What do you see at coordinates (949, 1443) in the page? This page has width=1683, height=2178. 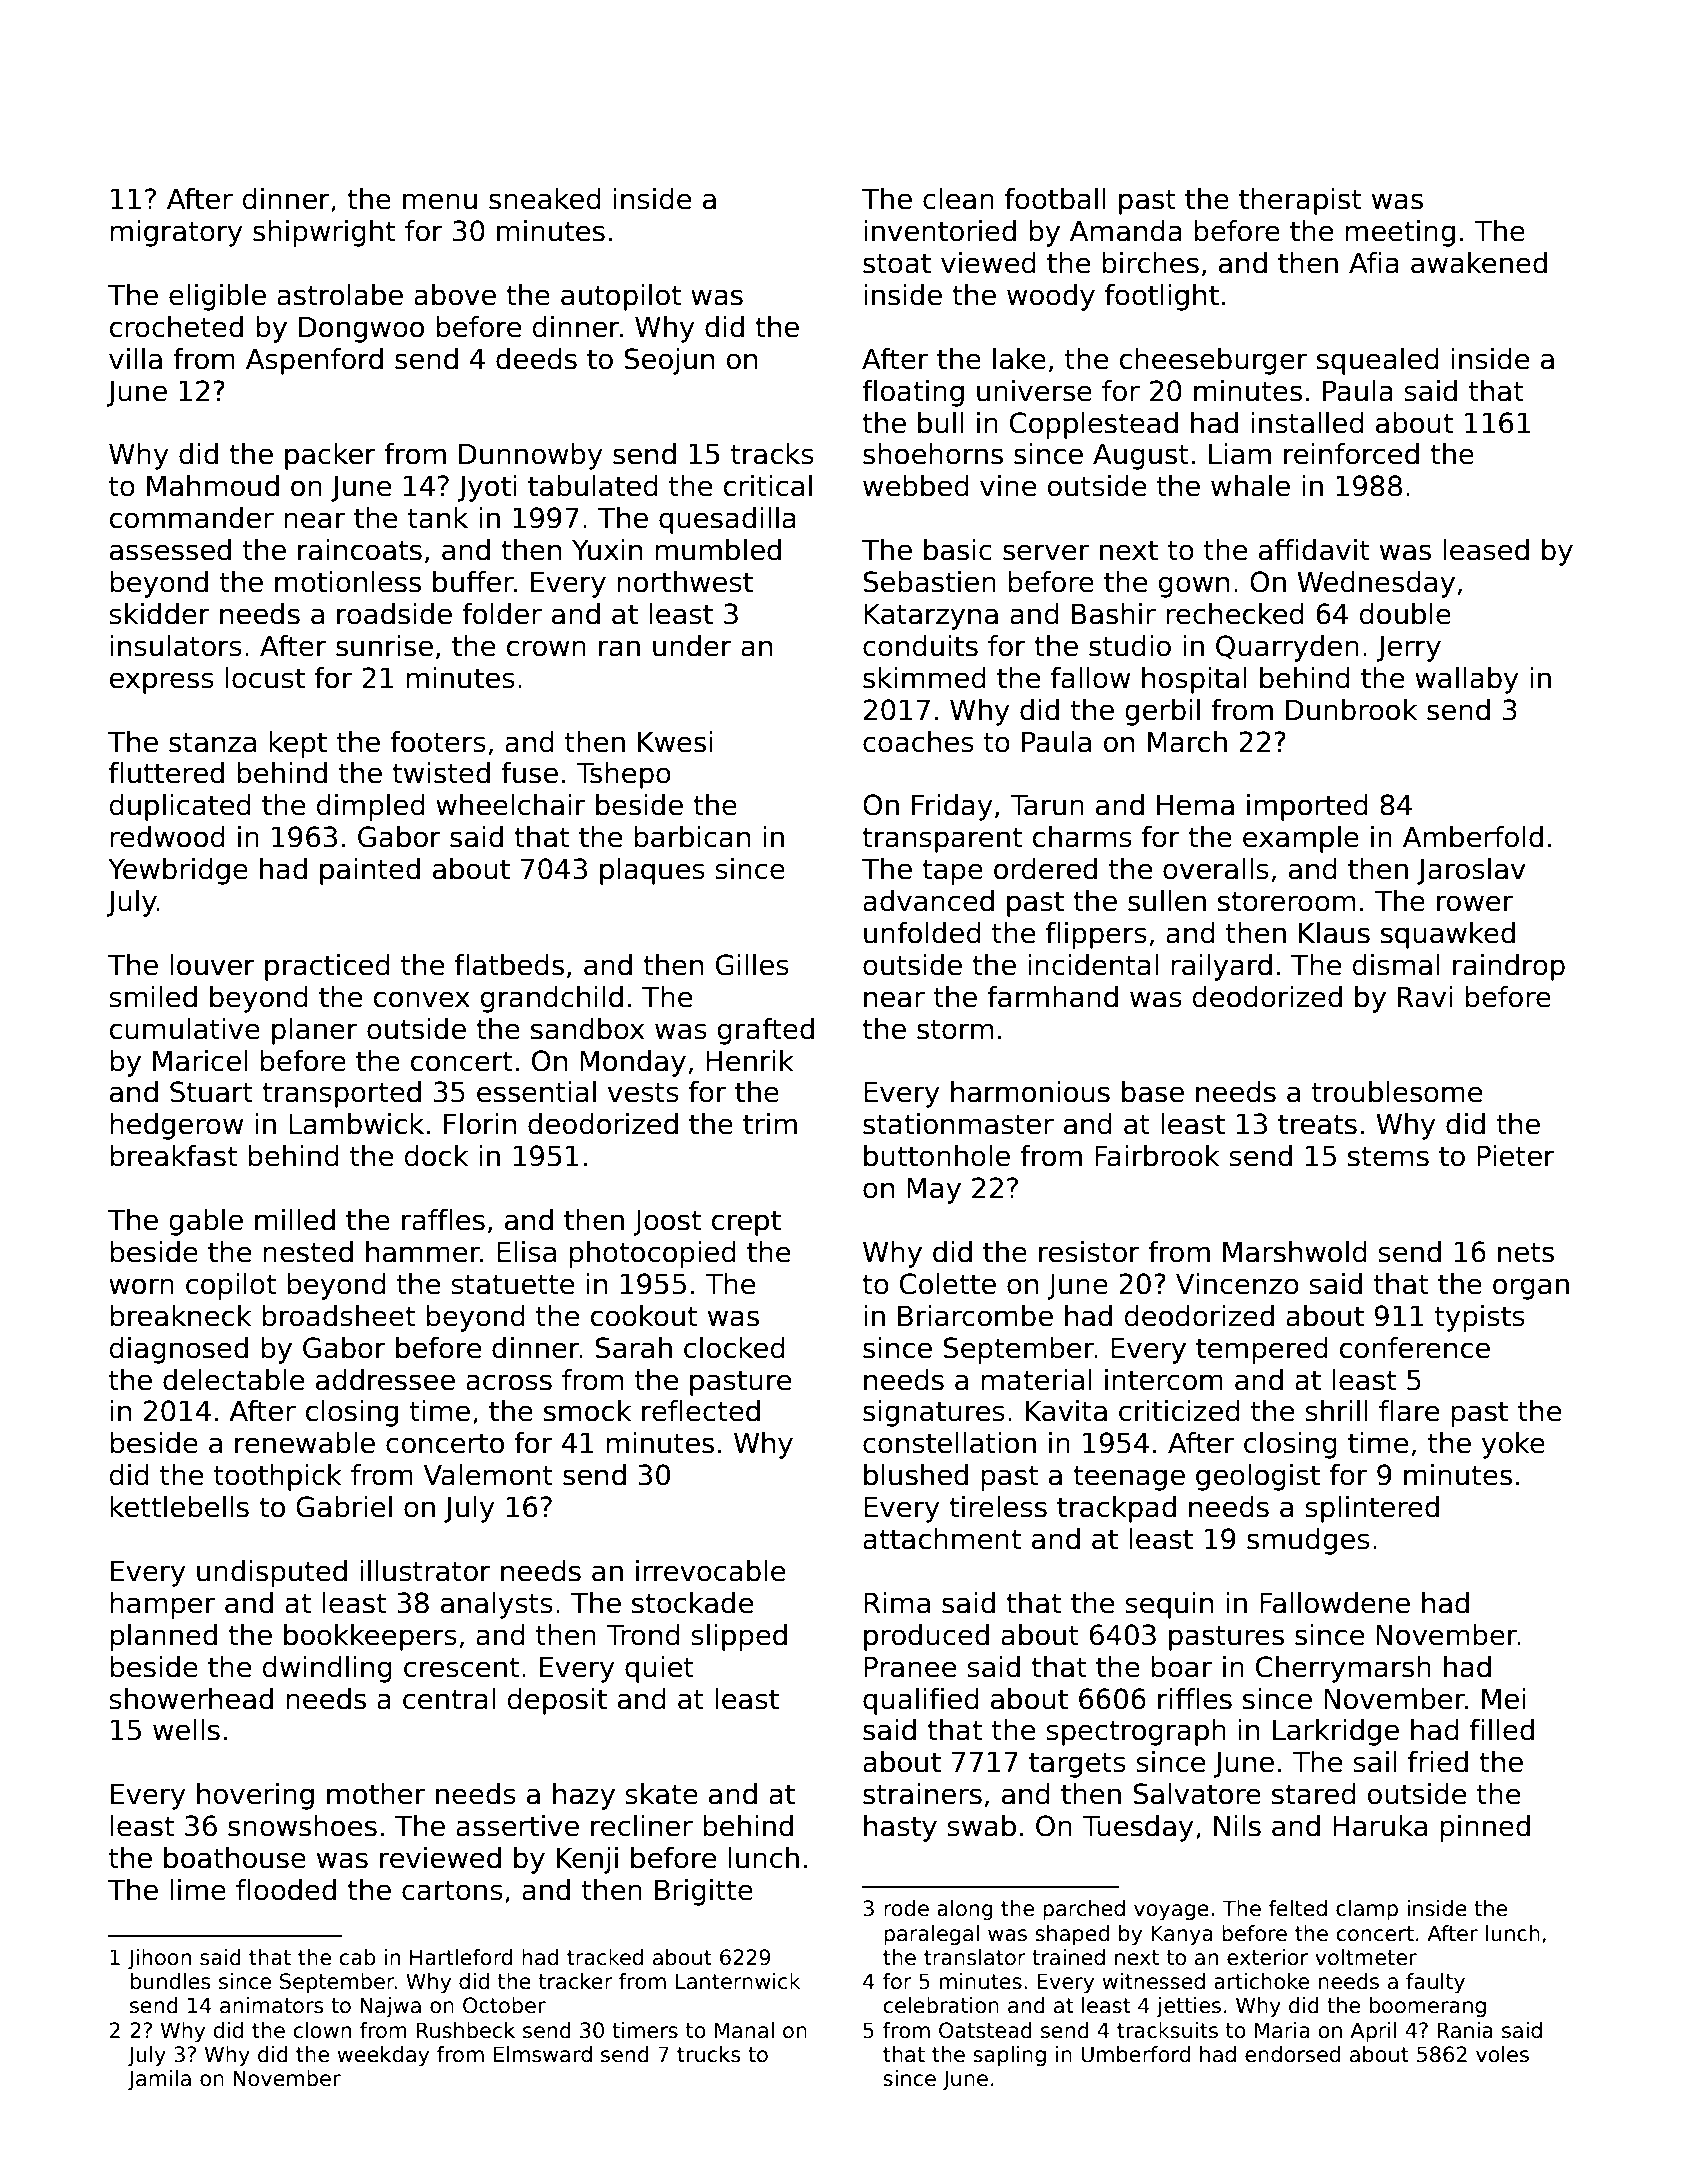 I see `constellation` at bounding box center [949, 1443].
